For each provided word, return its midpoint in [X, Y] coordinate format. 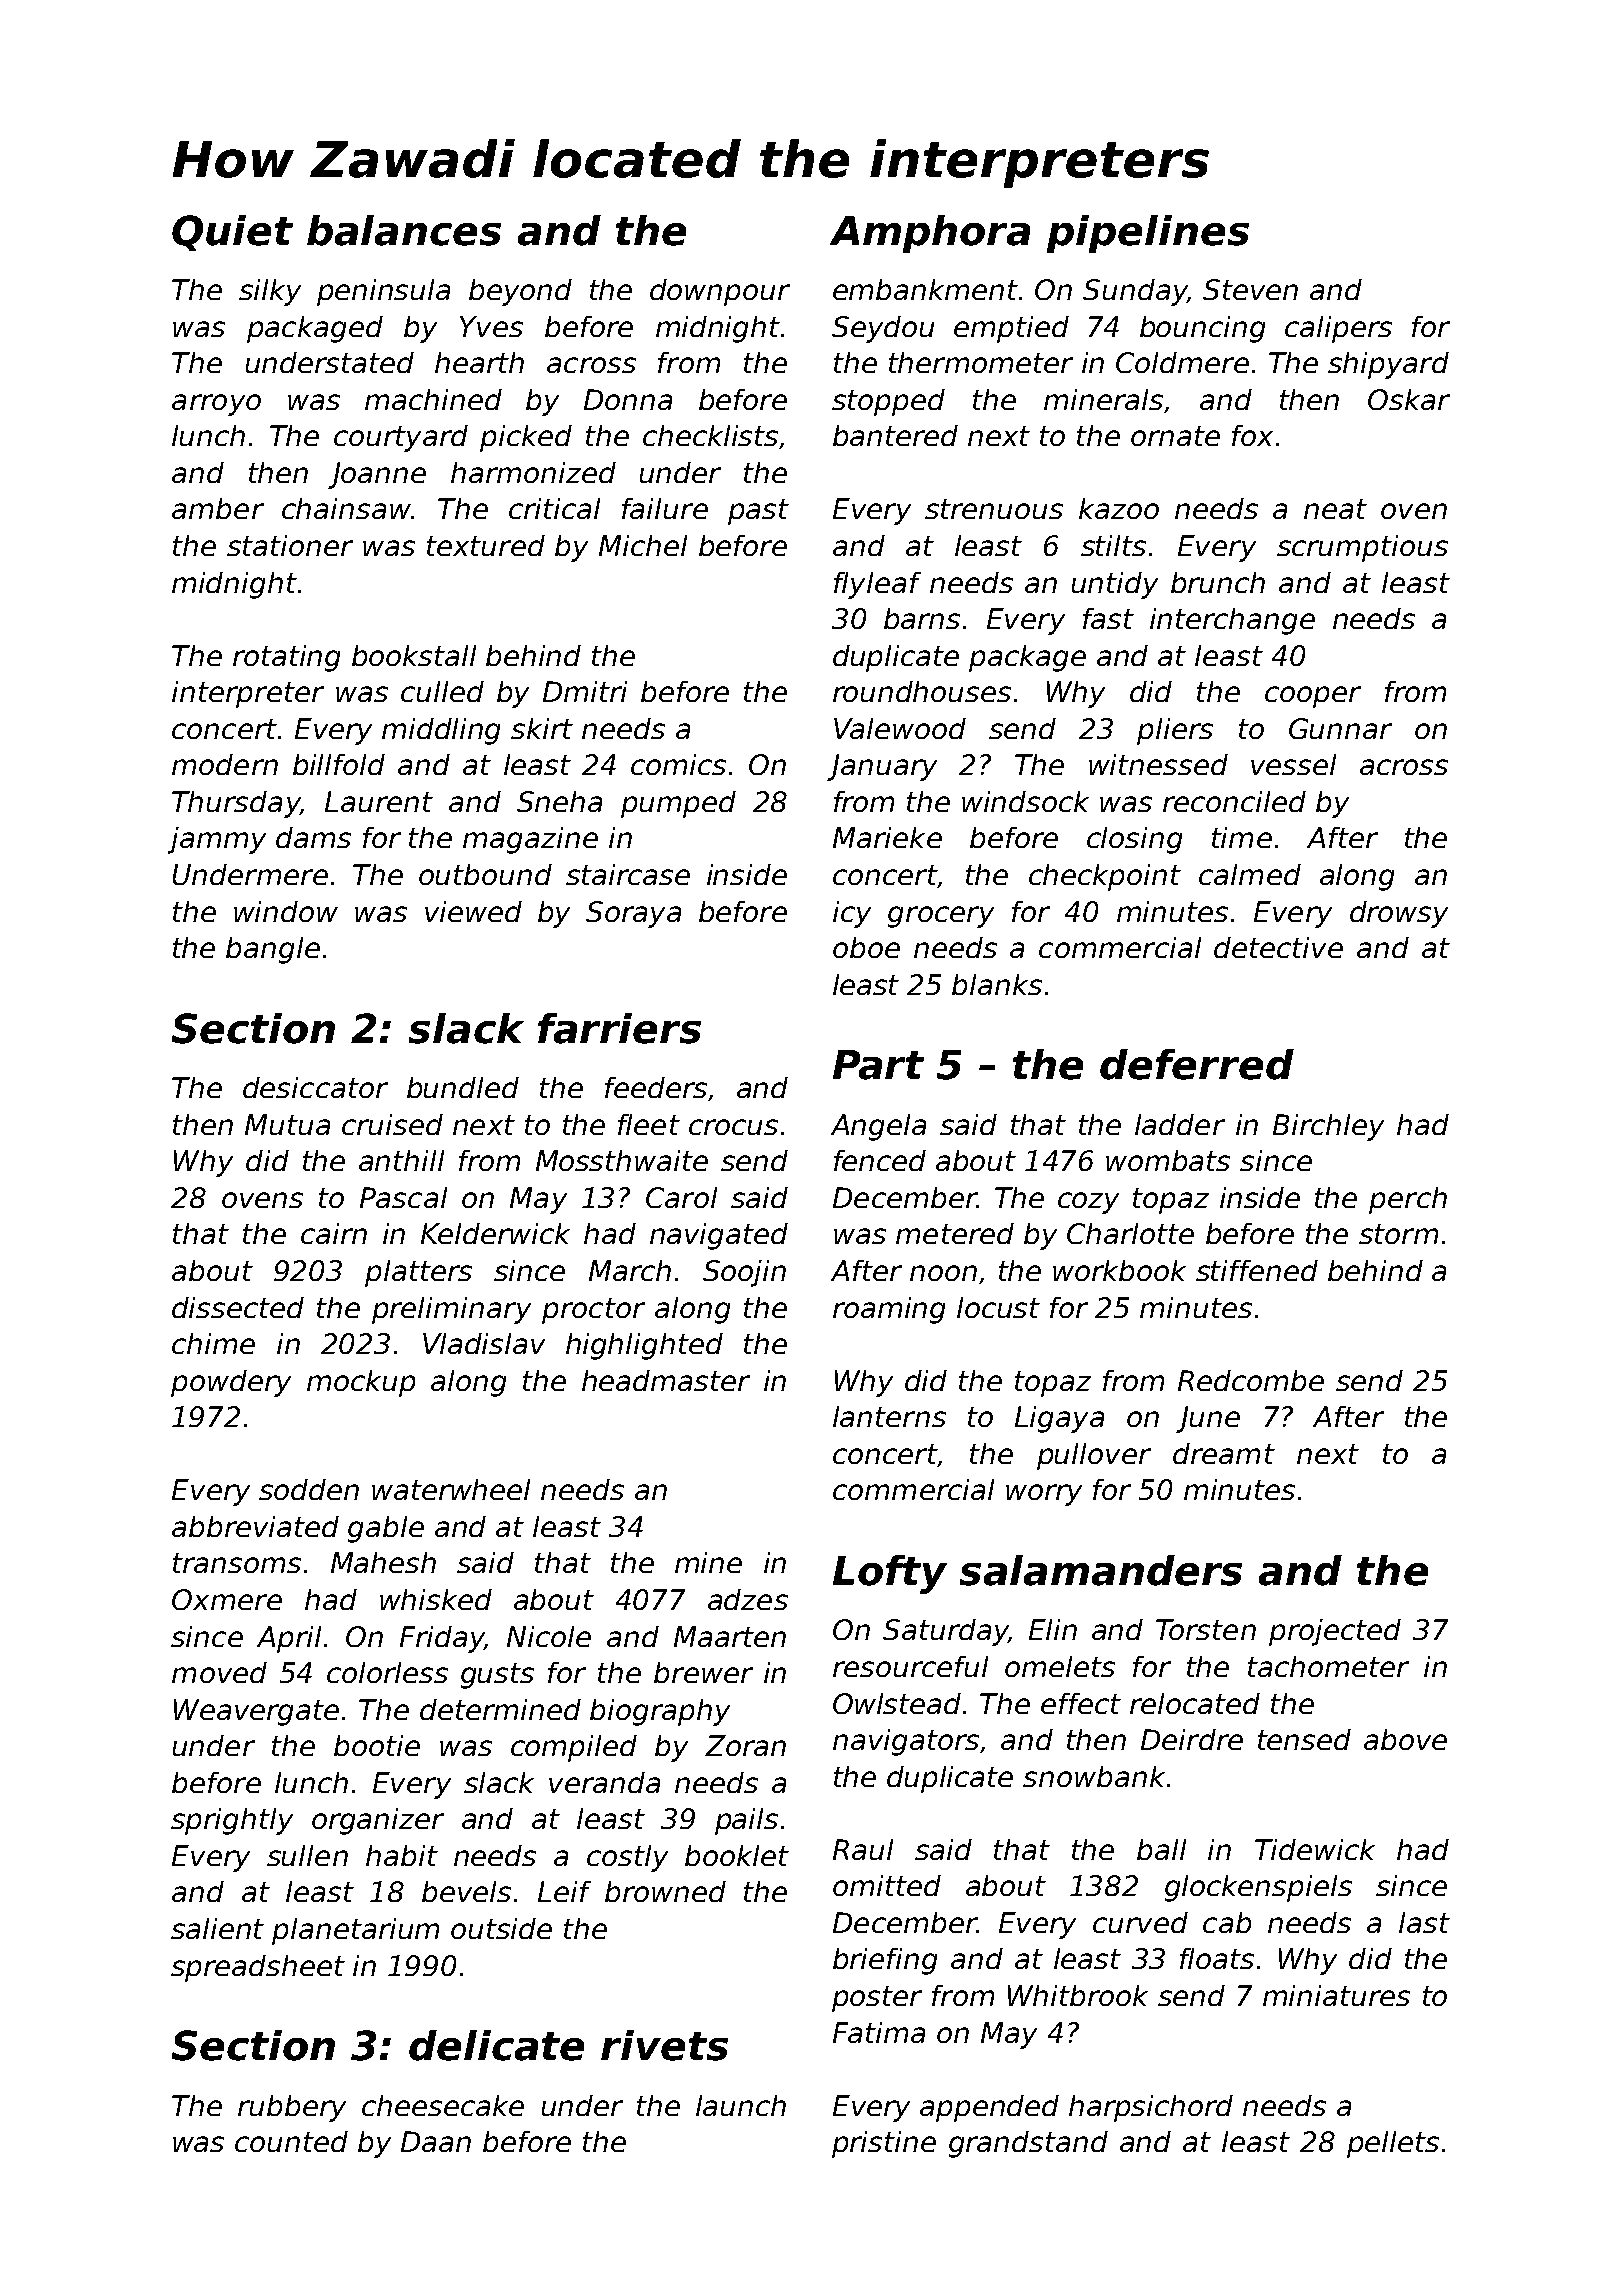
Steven [1250, 289]
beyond [520, 292]
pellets [1393, 2144]
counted [291, 2141]
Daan [436, 2141]
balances [404, 230]
